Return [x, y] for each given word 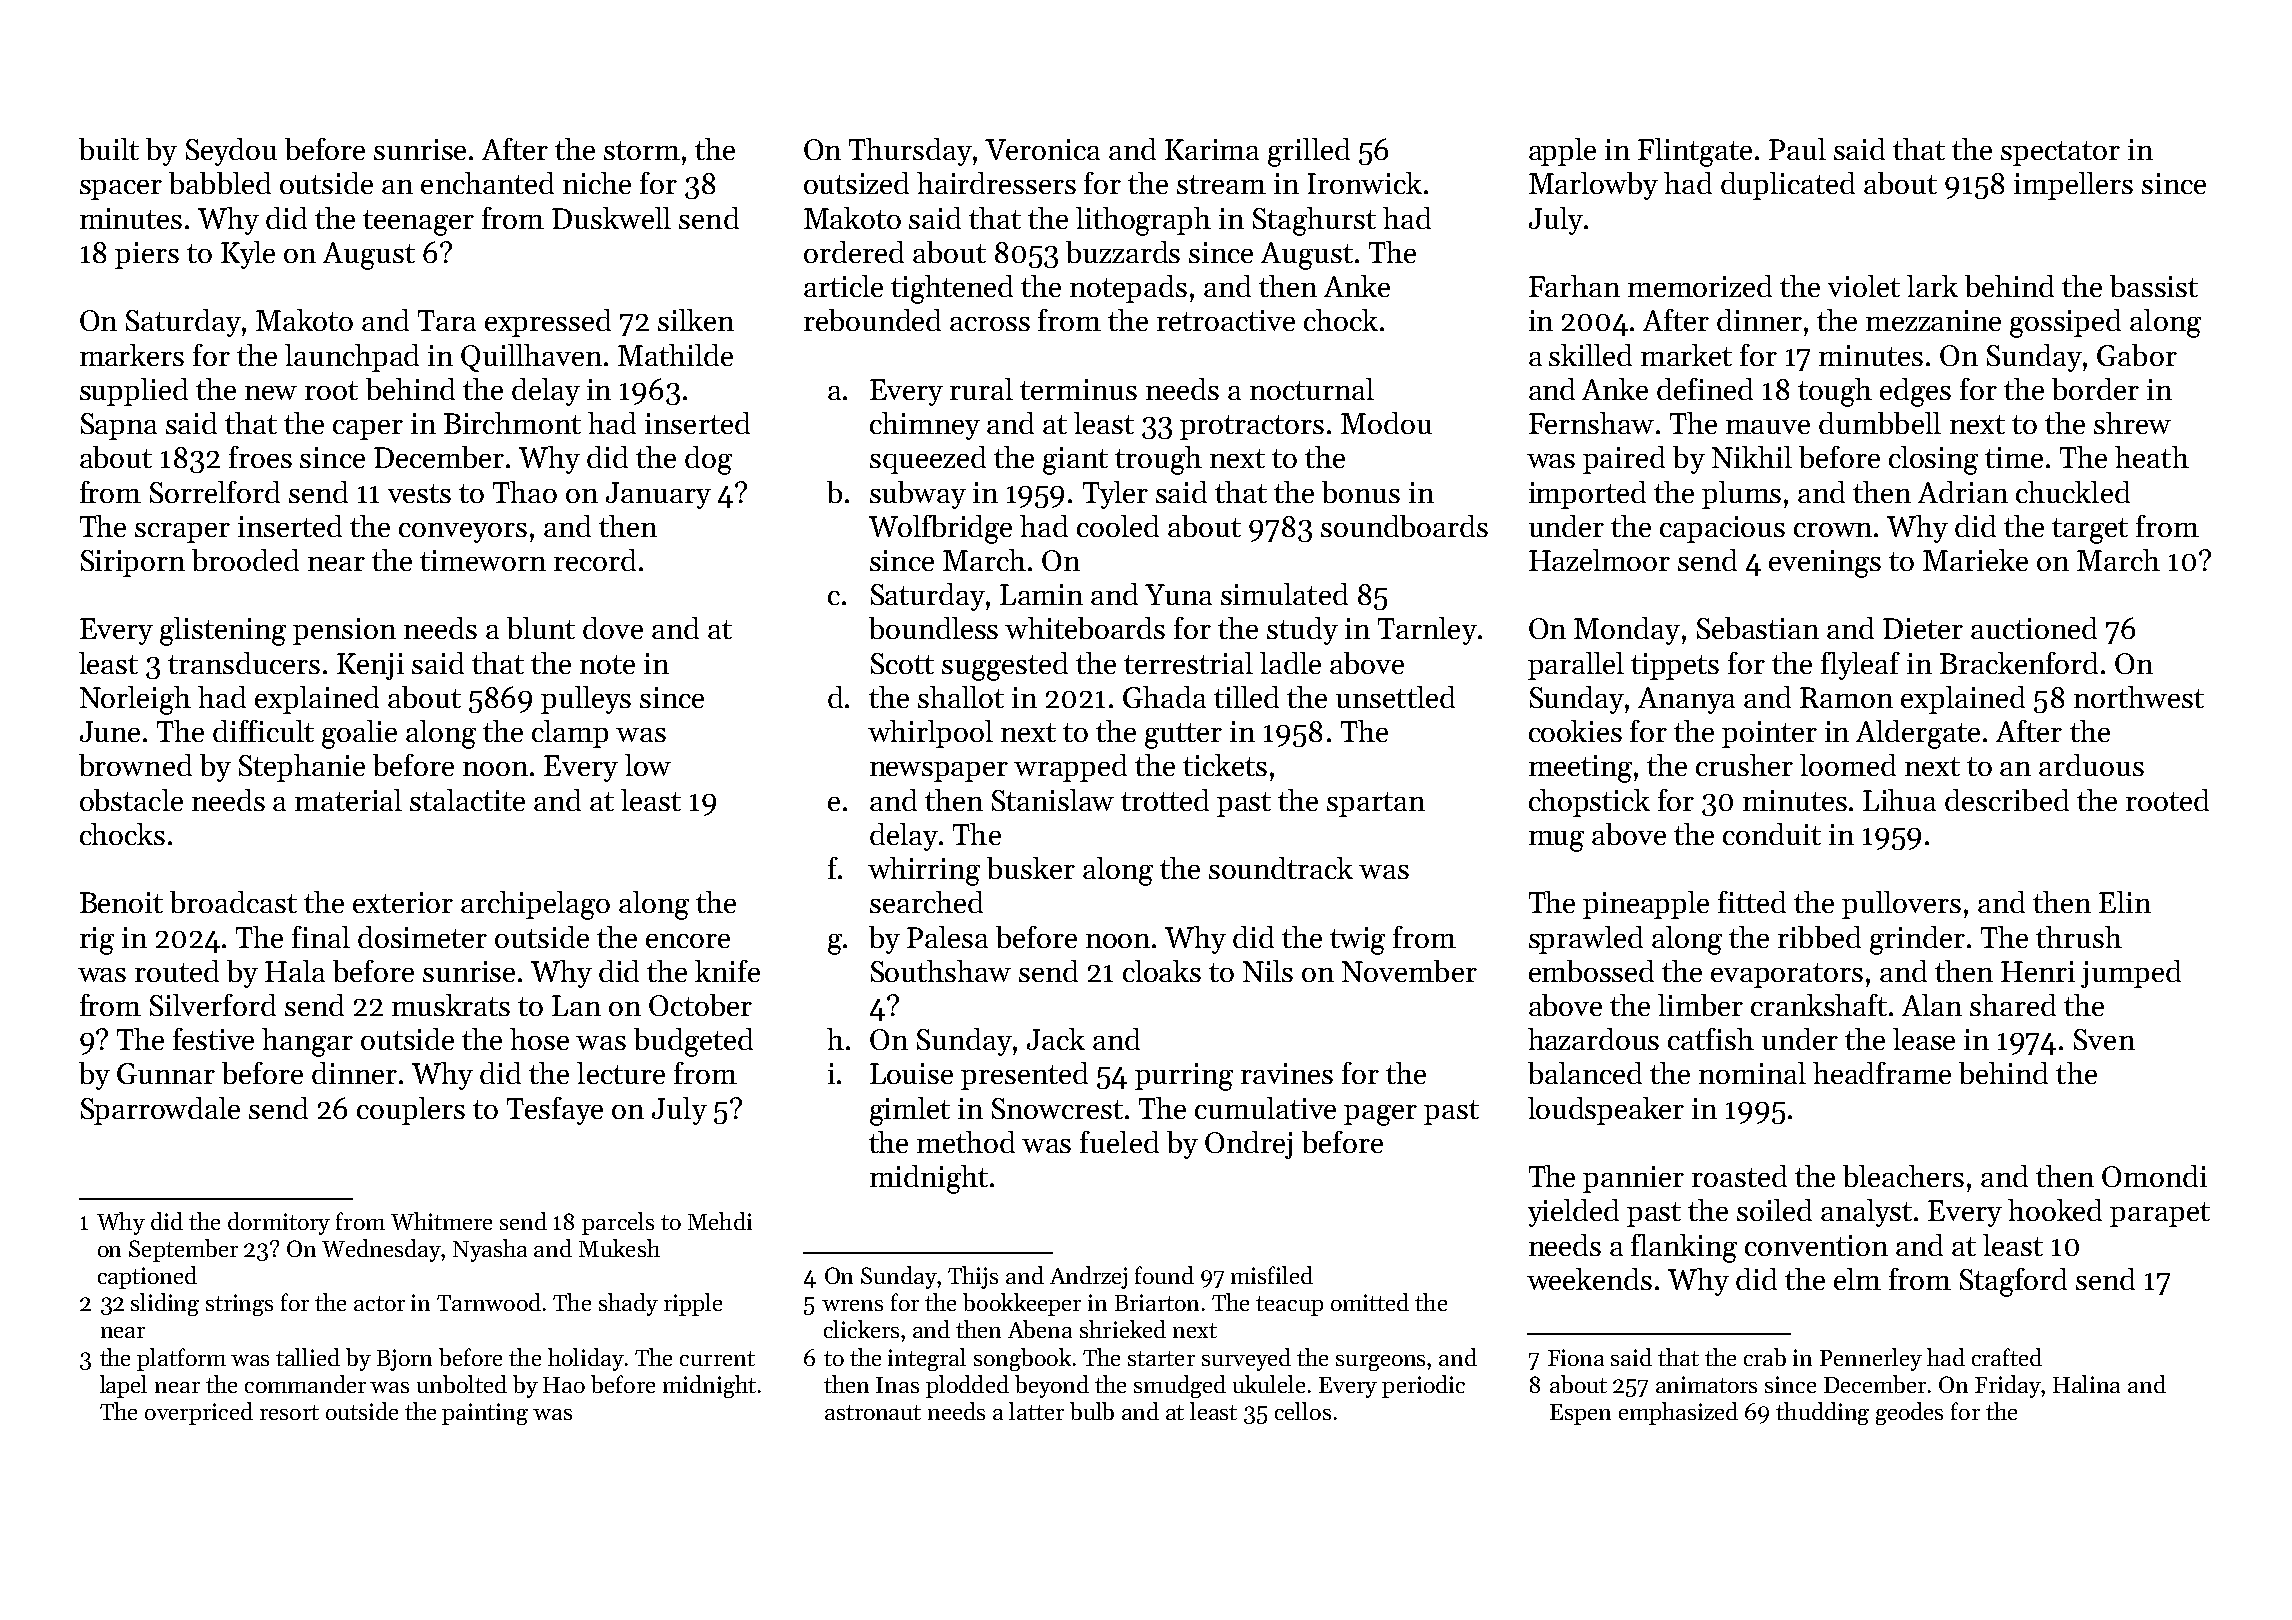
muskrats [451, 1005]
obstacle [131, 800]
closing [1933, 460]
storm [642, 150]
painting [485, 1414]
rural [981, 389]
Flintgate [1695, 152]
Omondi [2154, 1176]
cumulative [1265, 1108]
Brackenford [2019, 663]
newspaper [939, 772]
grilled [1309, 152]
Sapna [119, 426]
